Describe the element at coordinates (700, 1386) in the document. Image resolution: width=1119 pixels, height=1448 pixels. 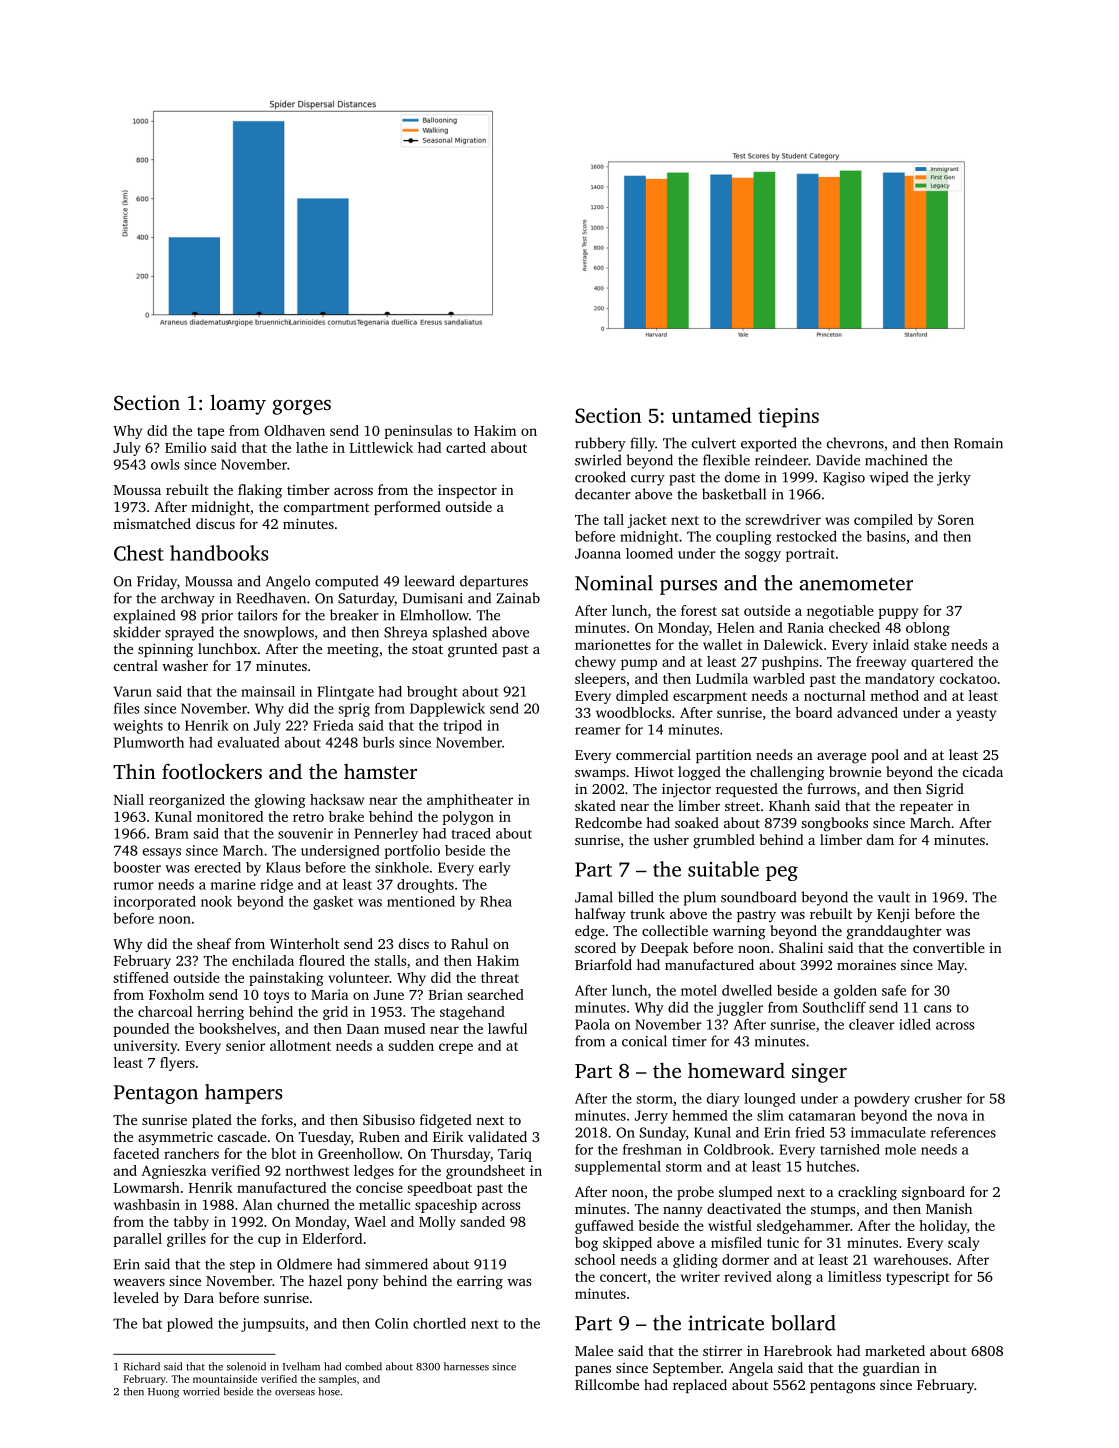
I see `replaced` at that location.
